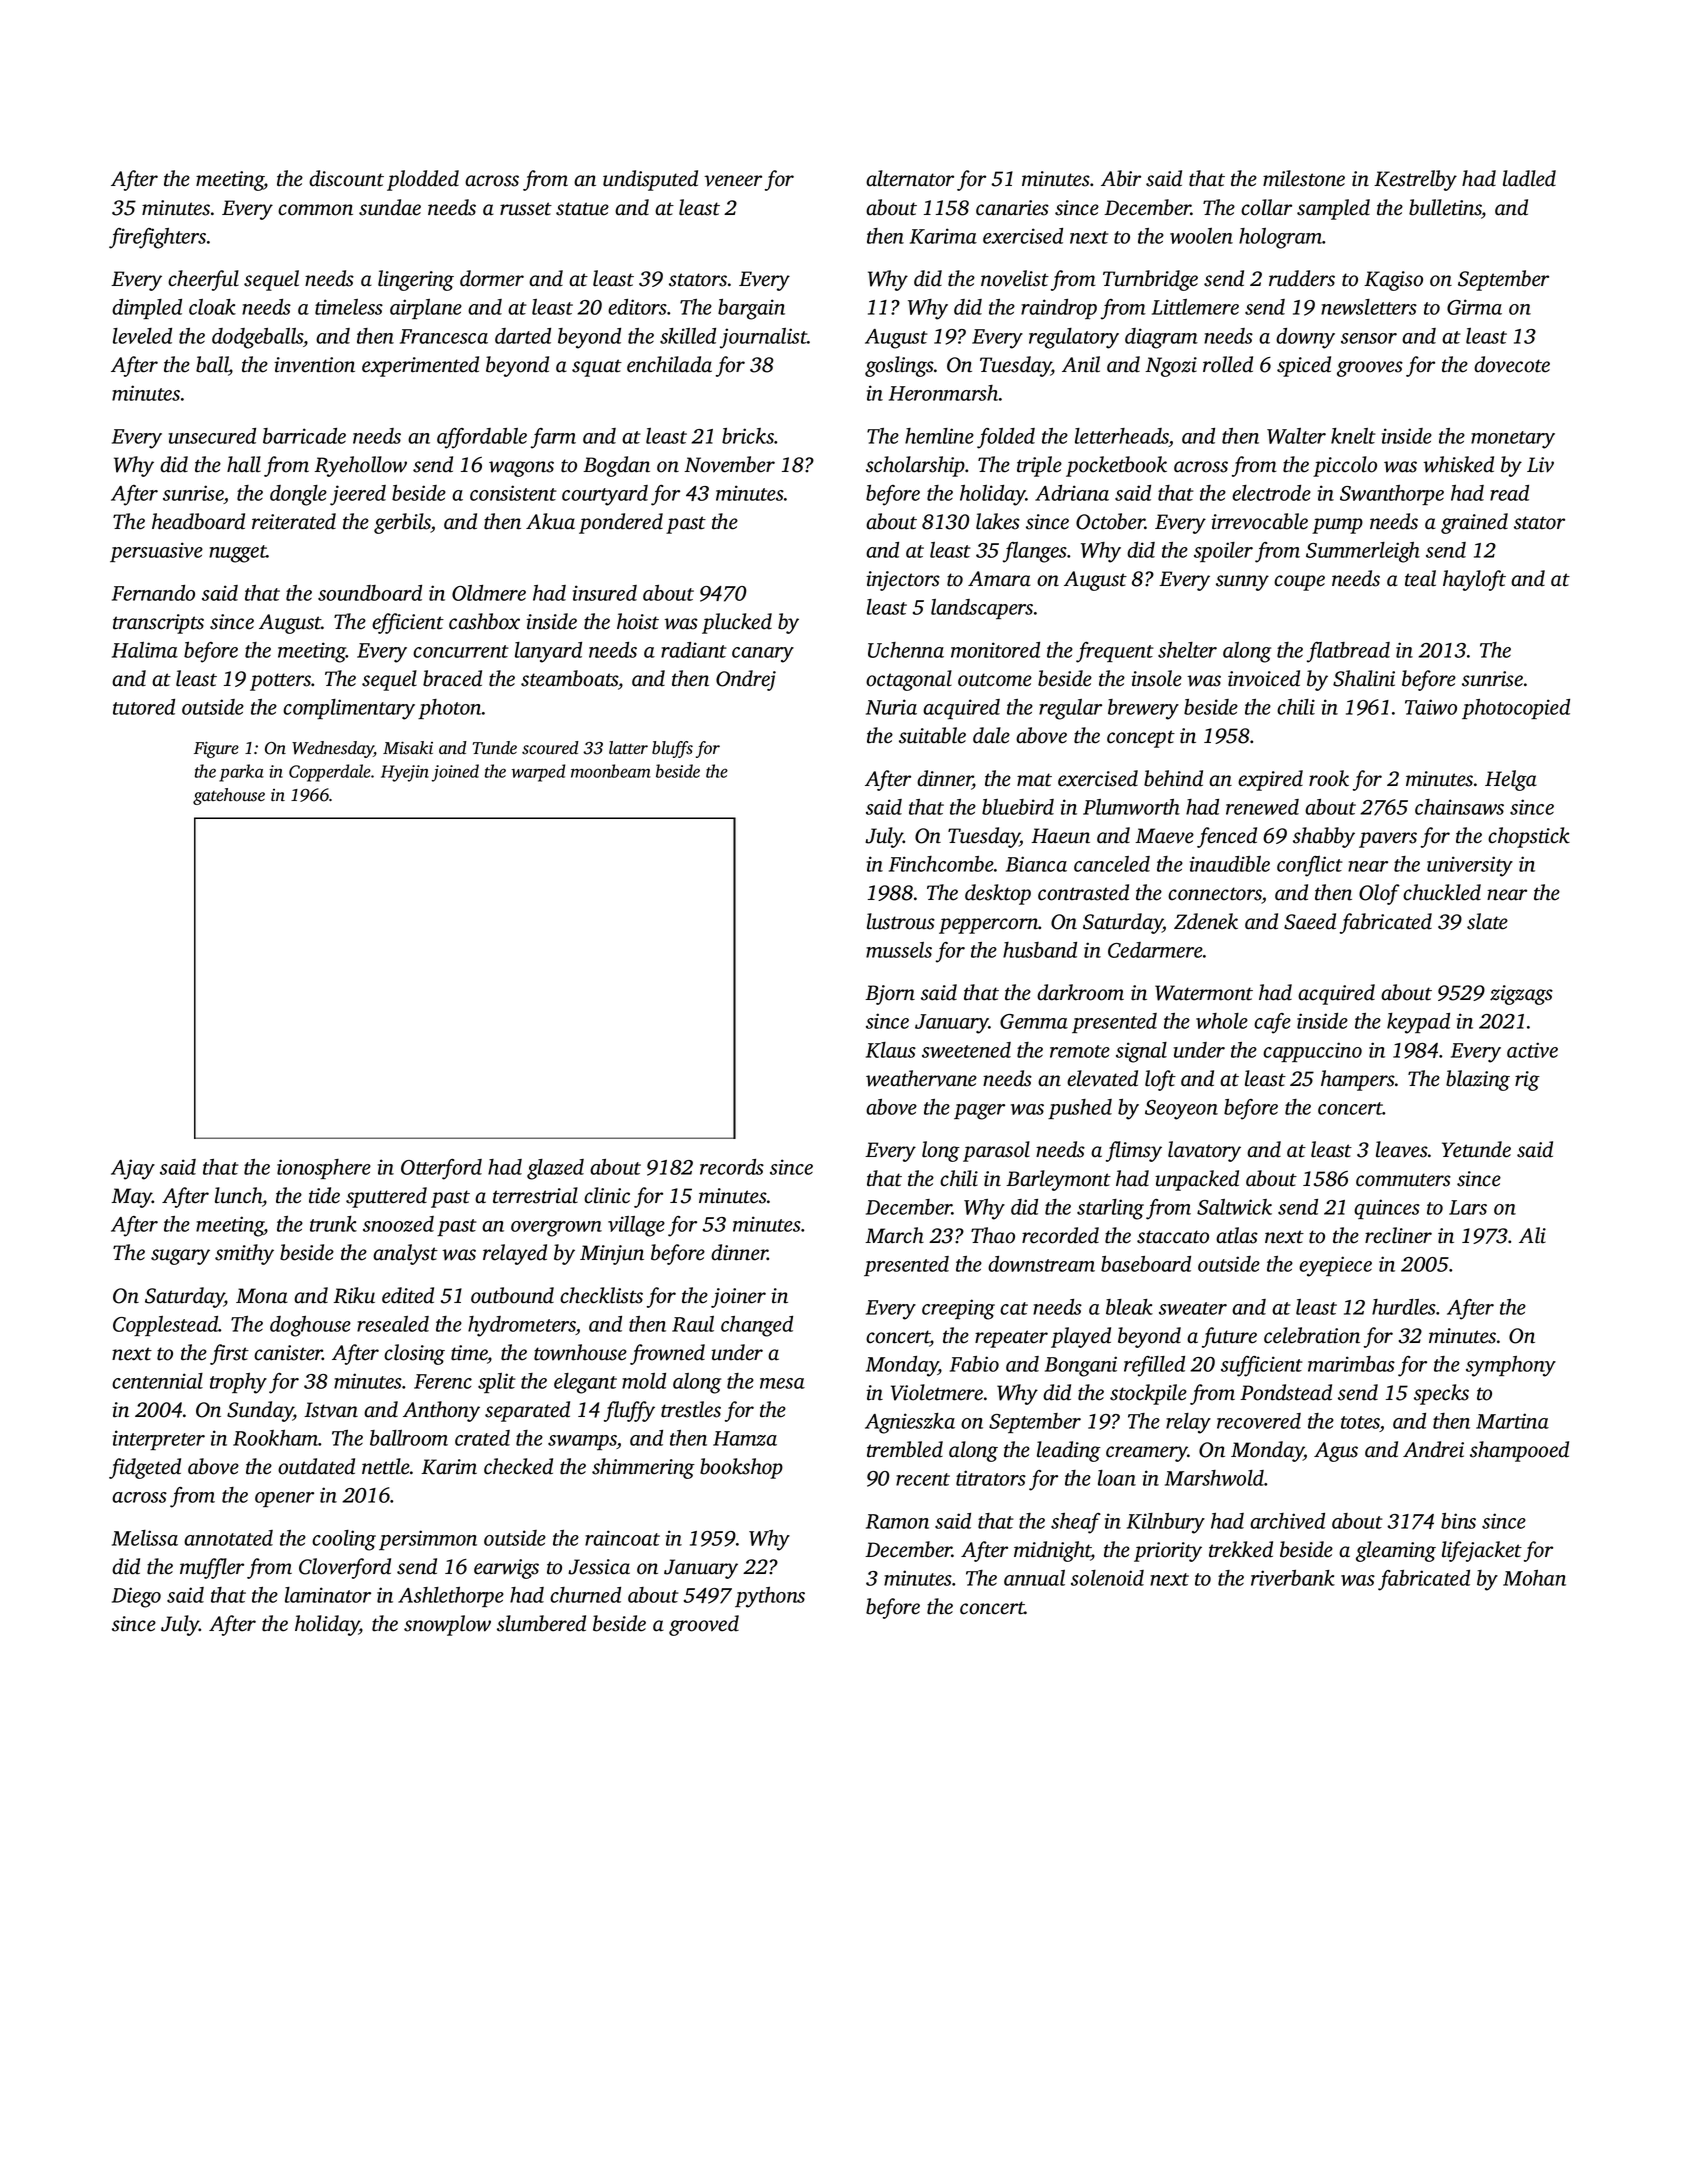 This image has width=1683, height=2178. Describe the element at coordinates (890, 995) in the image. I see `Bjorn` at that location.
